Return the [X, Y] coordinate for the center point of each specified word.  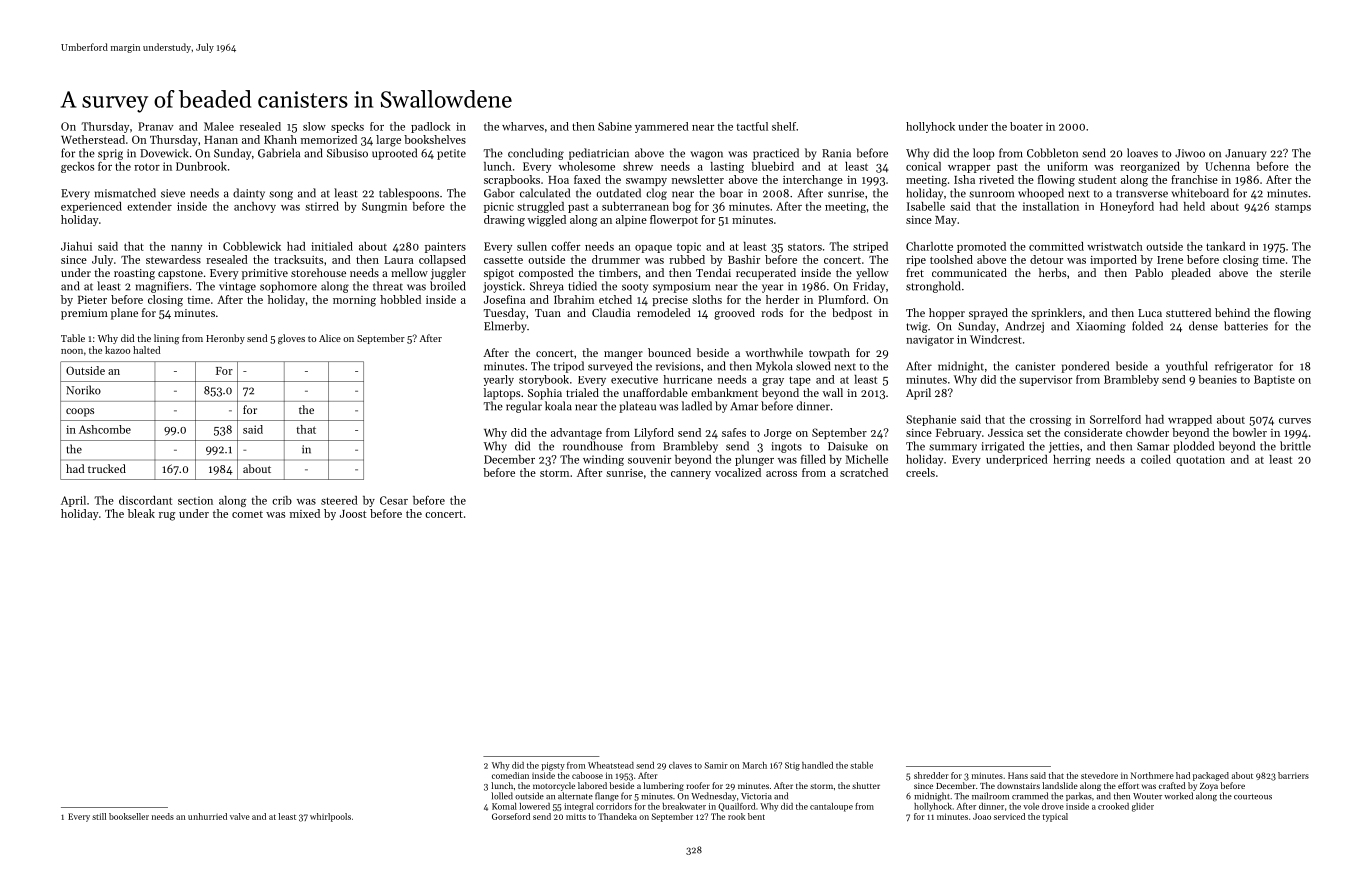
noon [72, 351]
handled [817, 765]
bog [682, 207]
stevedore [1099, 775]
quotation [1200, 460]
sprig [110, 154]
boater [1026, 126]
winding [603, 460]
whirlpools [330, 817]
